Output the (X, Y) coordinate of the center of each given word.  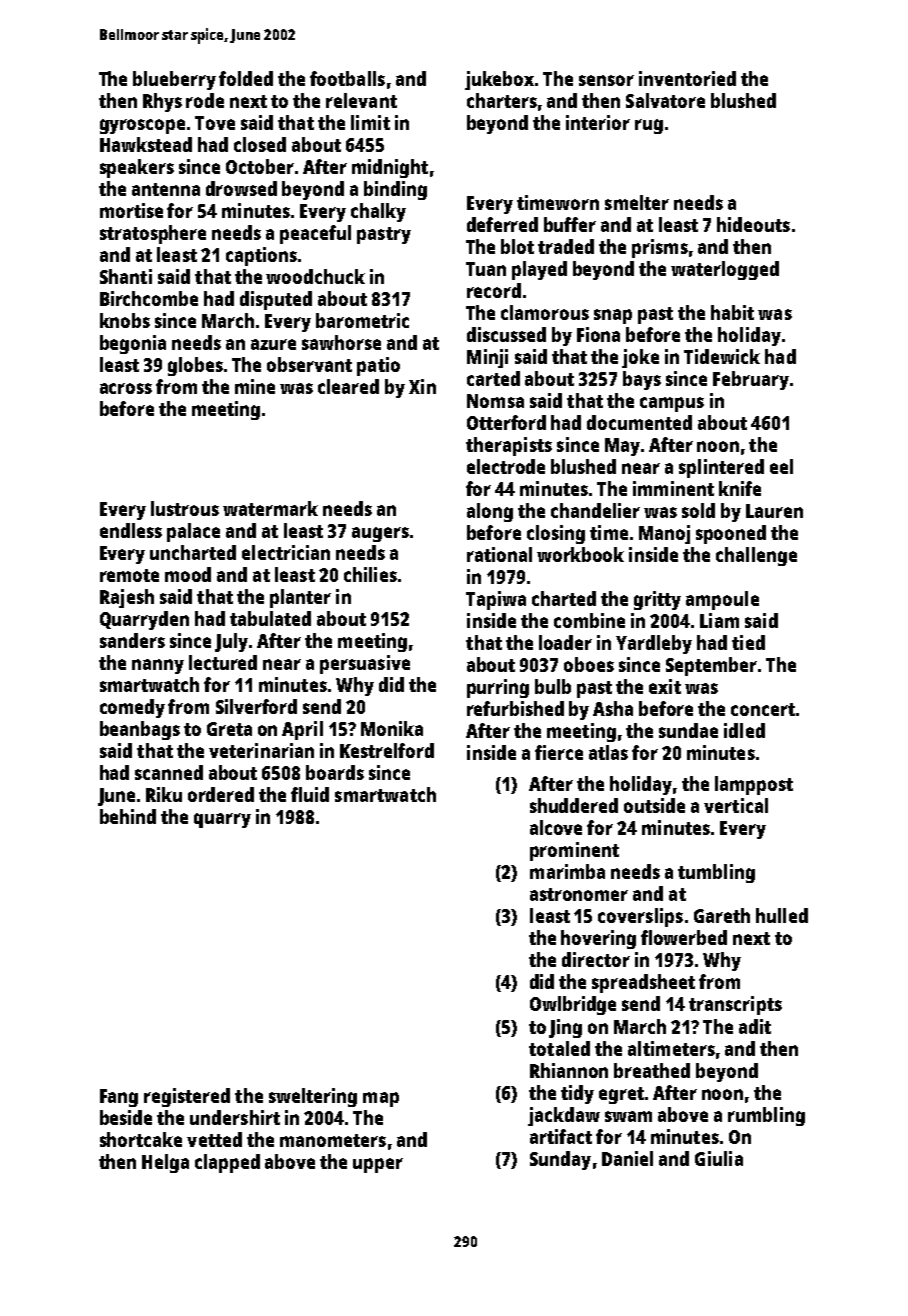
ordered (221, 794)
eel (781, 466)
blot (517, 246)
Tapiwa (496, 600)
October (260, 166)
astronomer (579, 894)
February (751, 380)
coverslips (640, 917)
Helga (165, 1163)
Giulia (719, 1158)
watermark (270, 508)
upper (378, 1165)
